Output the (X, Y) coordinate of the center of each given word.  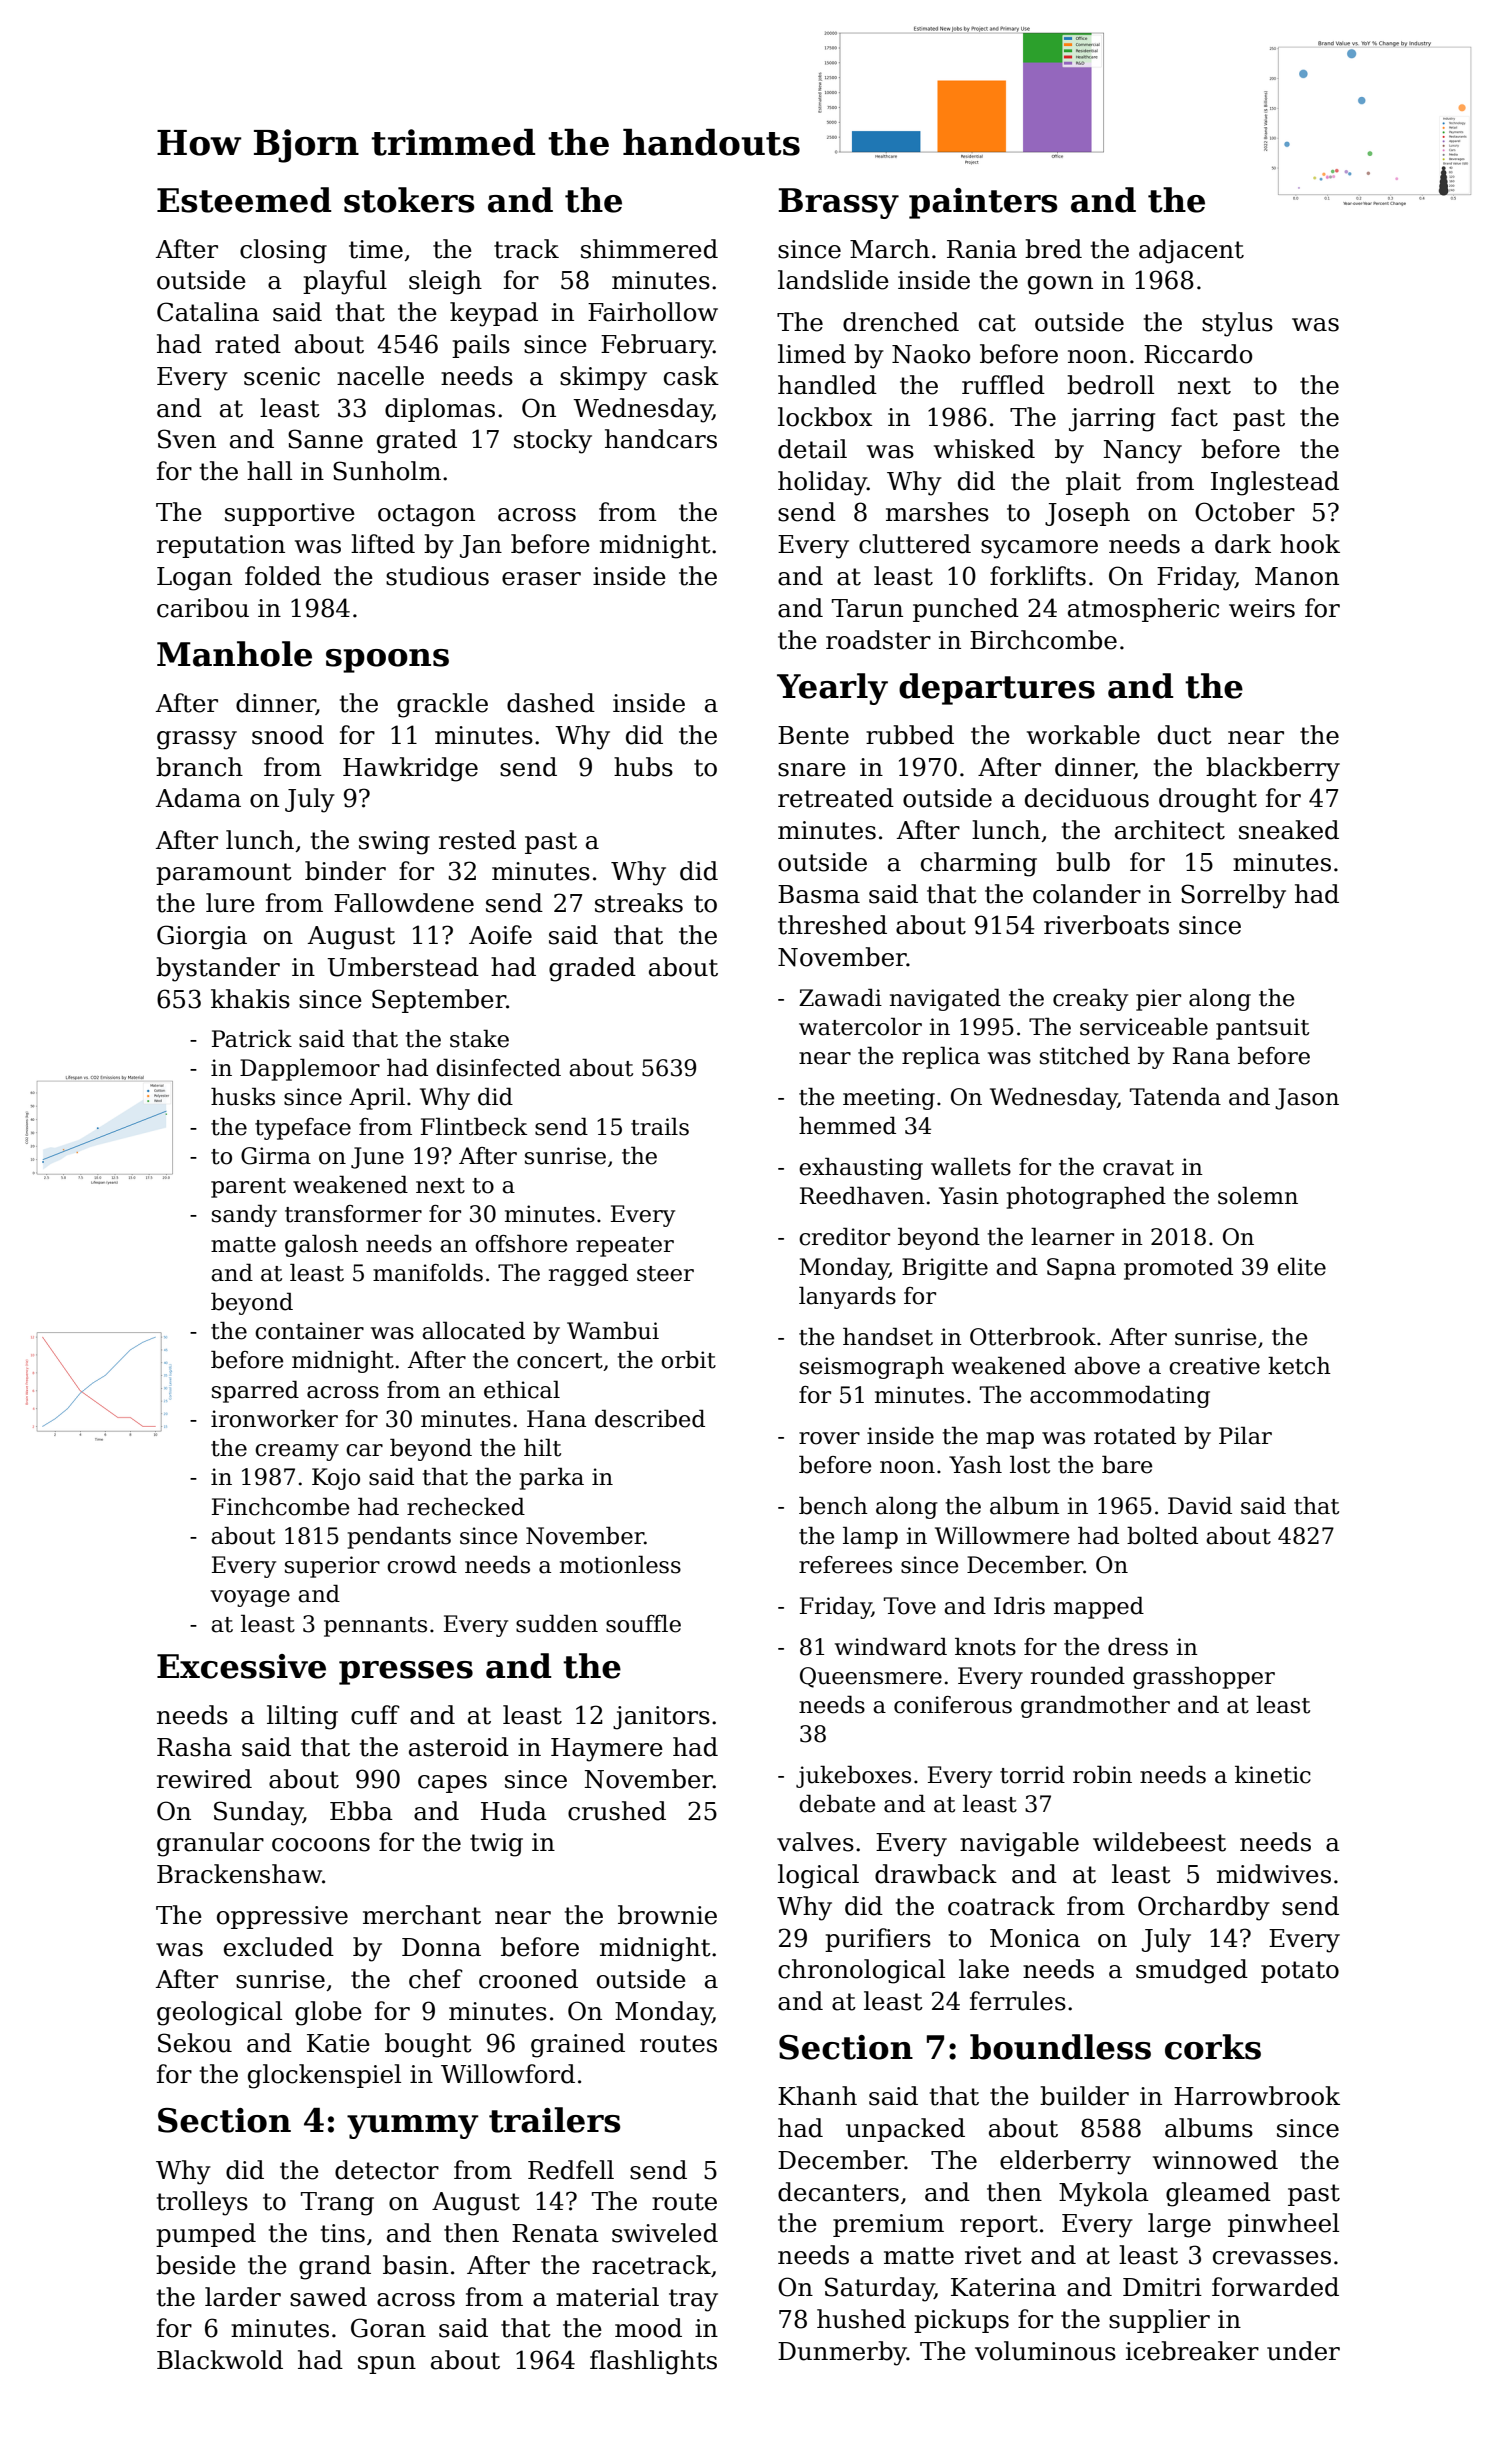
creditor (844, 1236)
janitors (661, 1718)
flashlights (653, 2362)
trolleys (202, 2203)
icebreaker (1192, 2351)
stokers (409, 200)
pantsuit (1262, 1029)
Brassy (838, 203)
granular (210, 1844)
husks (243, 1096)
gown (1060, 285)
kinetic (1273, 1774)
